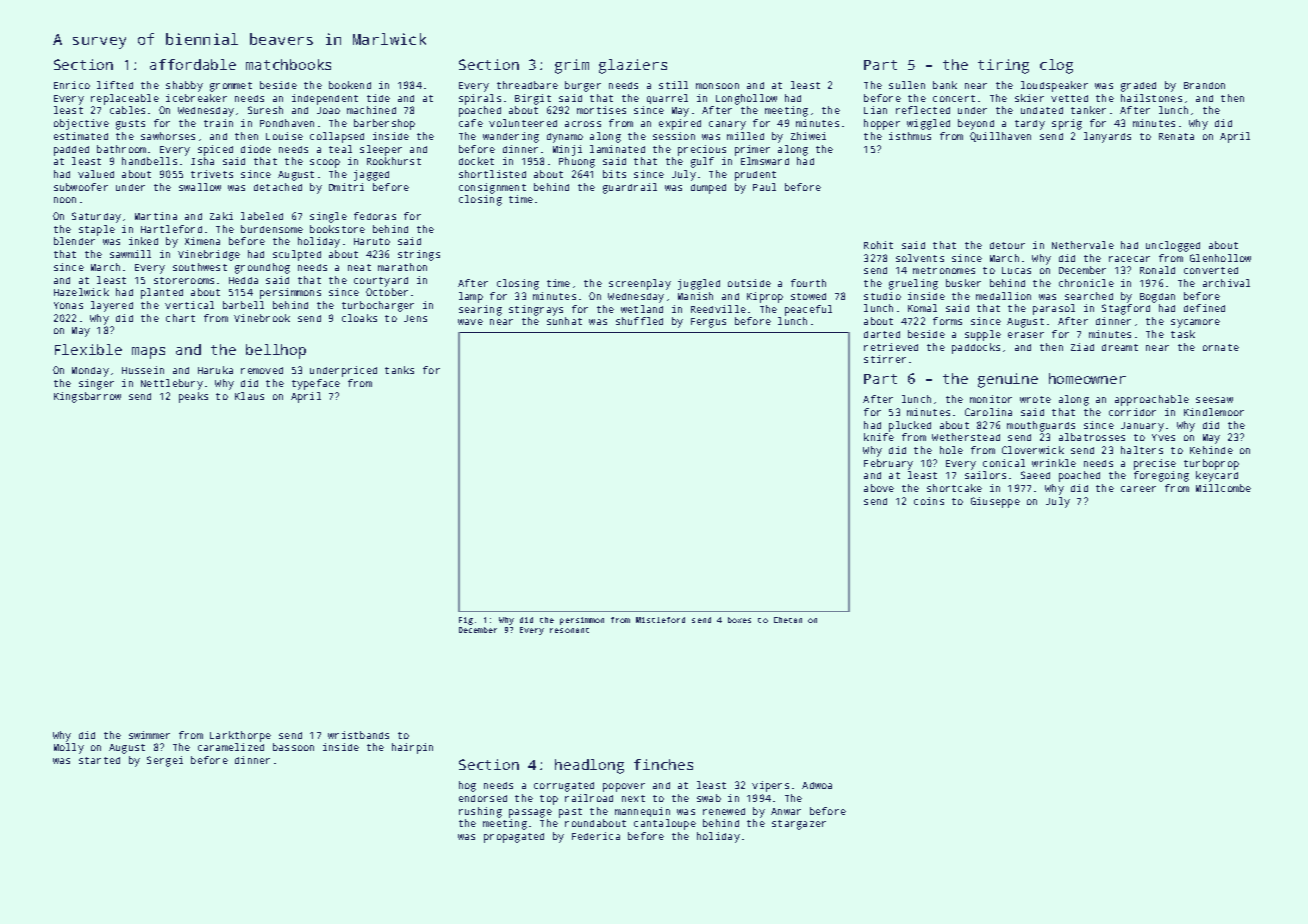 The image size is (1308, 924). Describe the element at coordinates (399, 370) in the screenshot. I see `tanks` at that location.
